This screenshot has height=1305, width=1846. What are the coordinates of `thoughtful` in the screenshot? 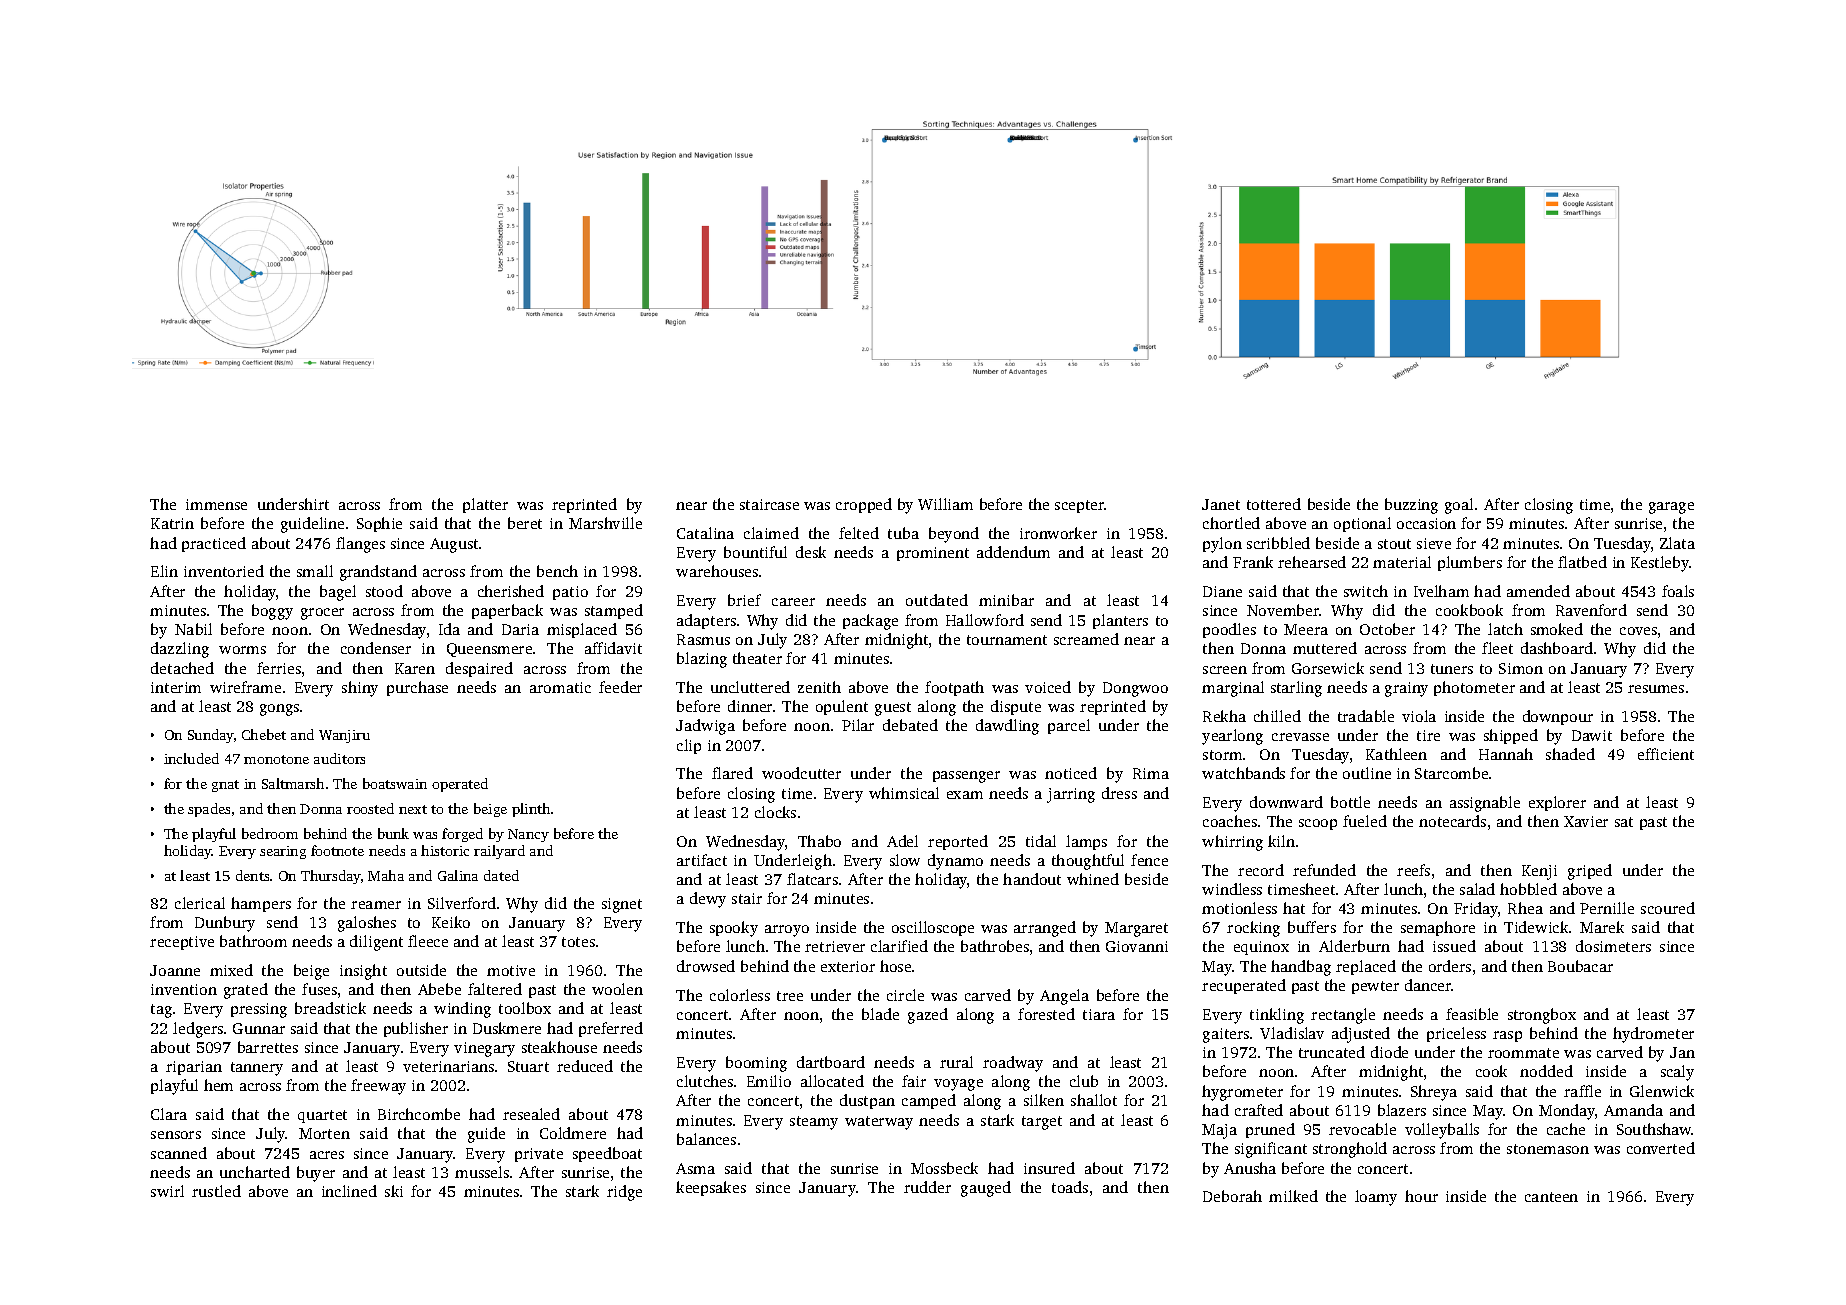 It's located at (1088, 862).
